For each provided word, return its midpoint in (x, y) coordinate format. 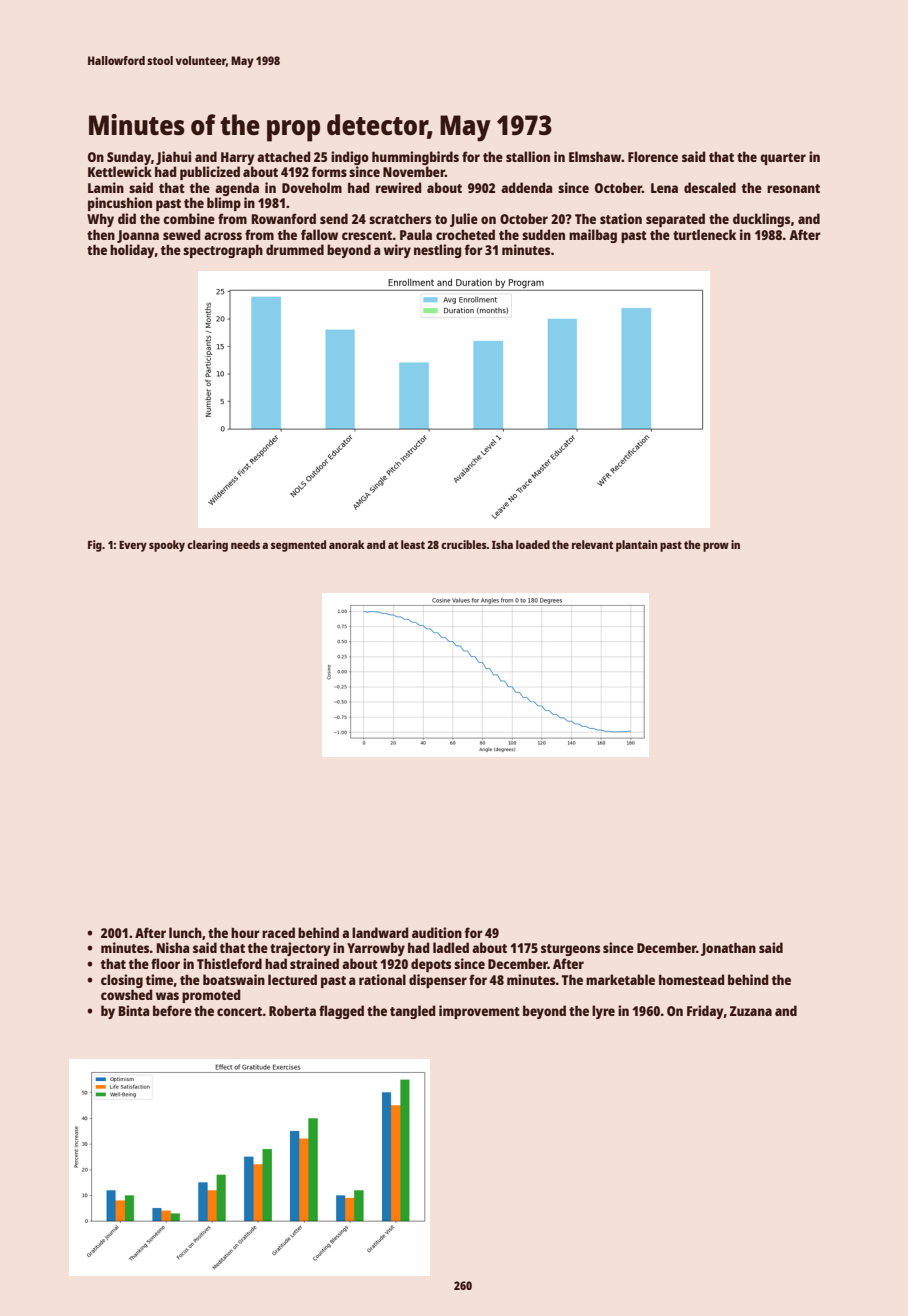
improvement (479, 1012)
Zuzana (751, 1011)
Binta (134, 1010)
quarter (783, 159)
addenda (526, 187)
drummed (295, 249)
